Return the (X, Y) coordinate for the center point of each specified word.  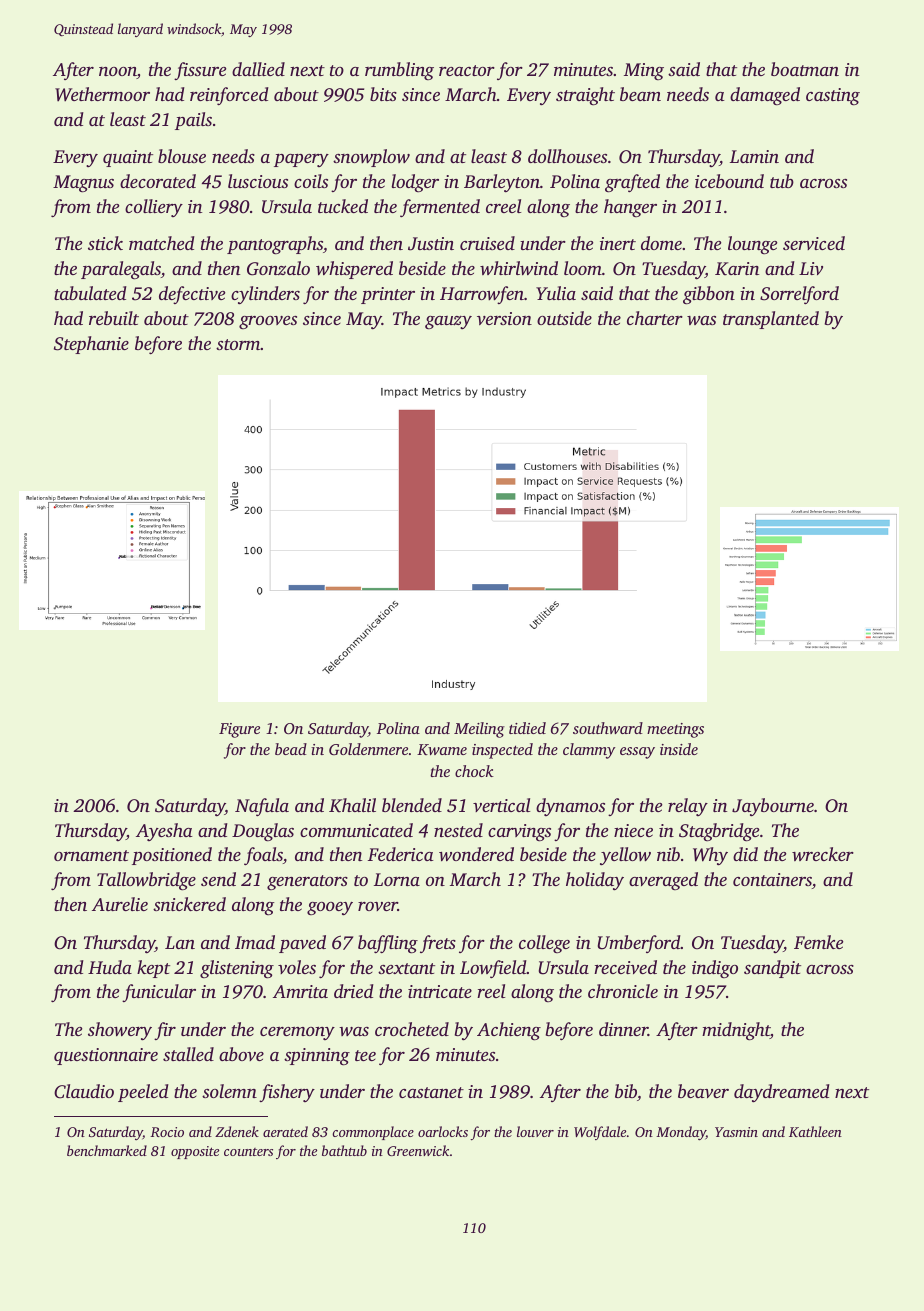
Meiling (479, 730)
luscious (258, 181)
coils (311, 181)
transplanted (771, 320)
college (544, 944)
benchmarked (107, 1150)
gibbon (709, 295)
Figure (239, 730)
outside (564, 318)
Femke (818, 942)
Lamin (754, 156)
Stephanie (91, 345)
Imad (255, 942)
